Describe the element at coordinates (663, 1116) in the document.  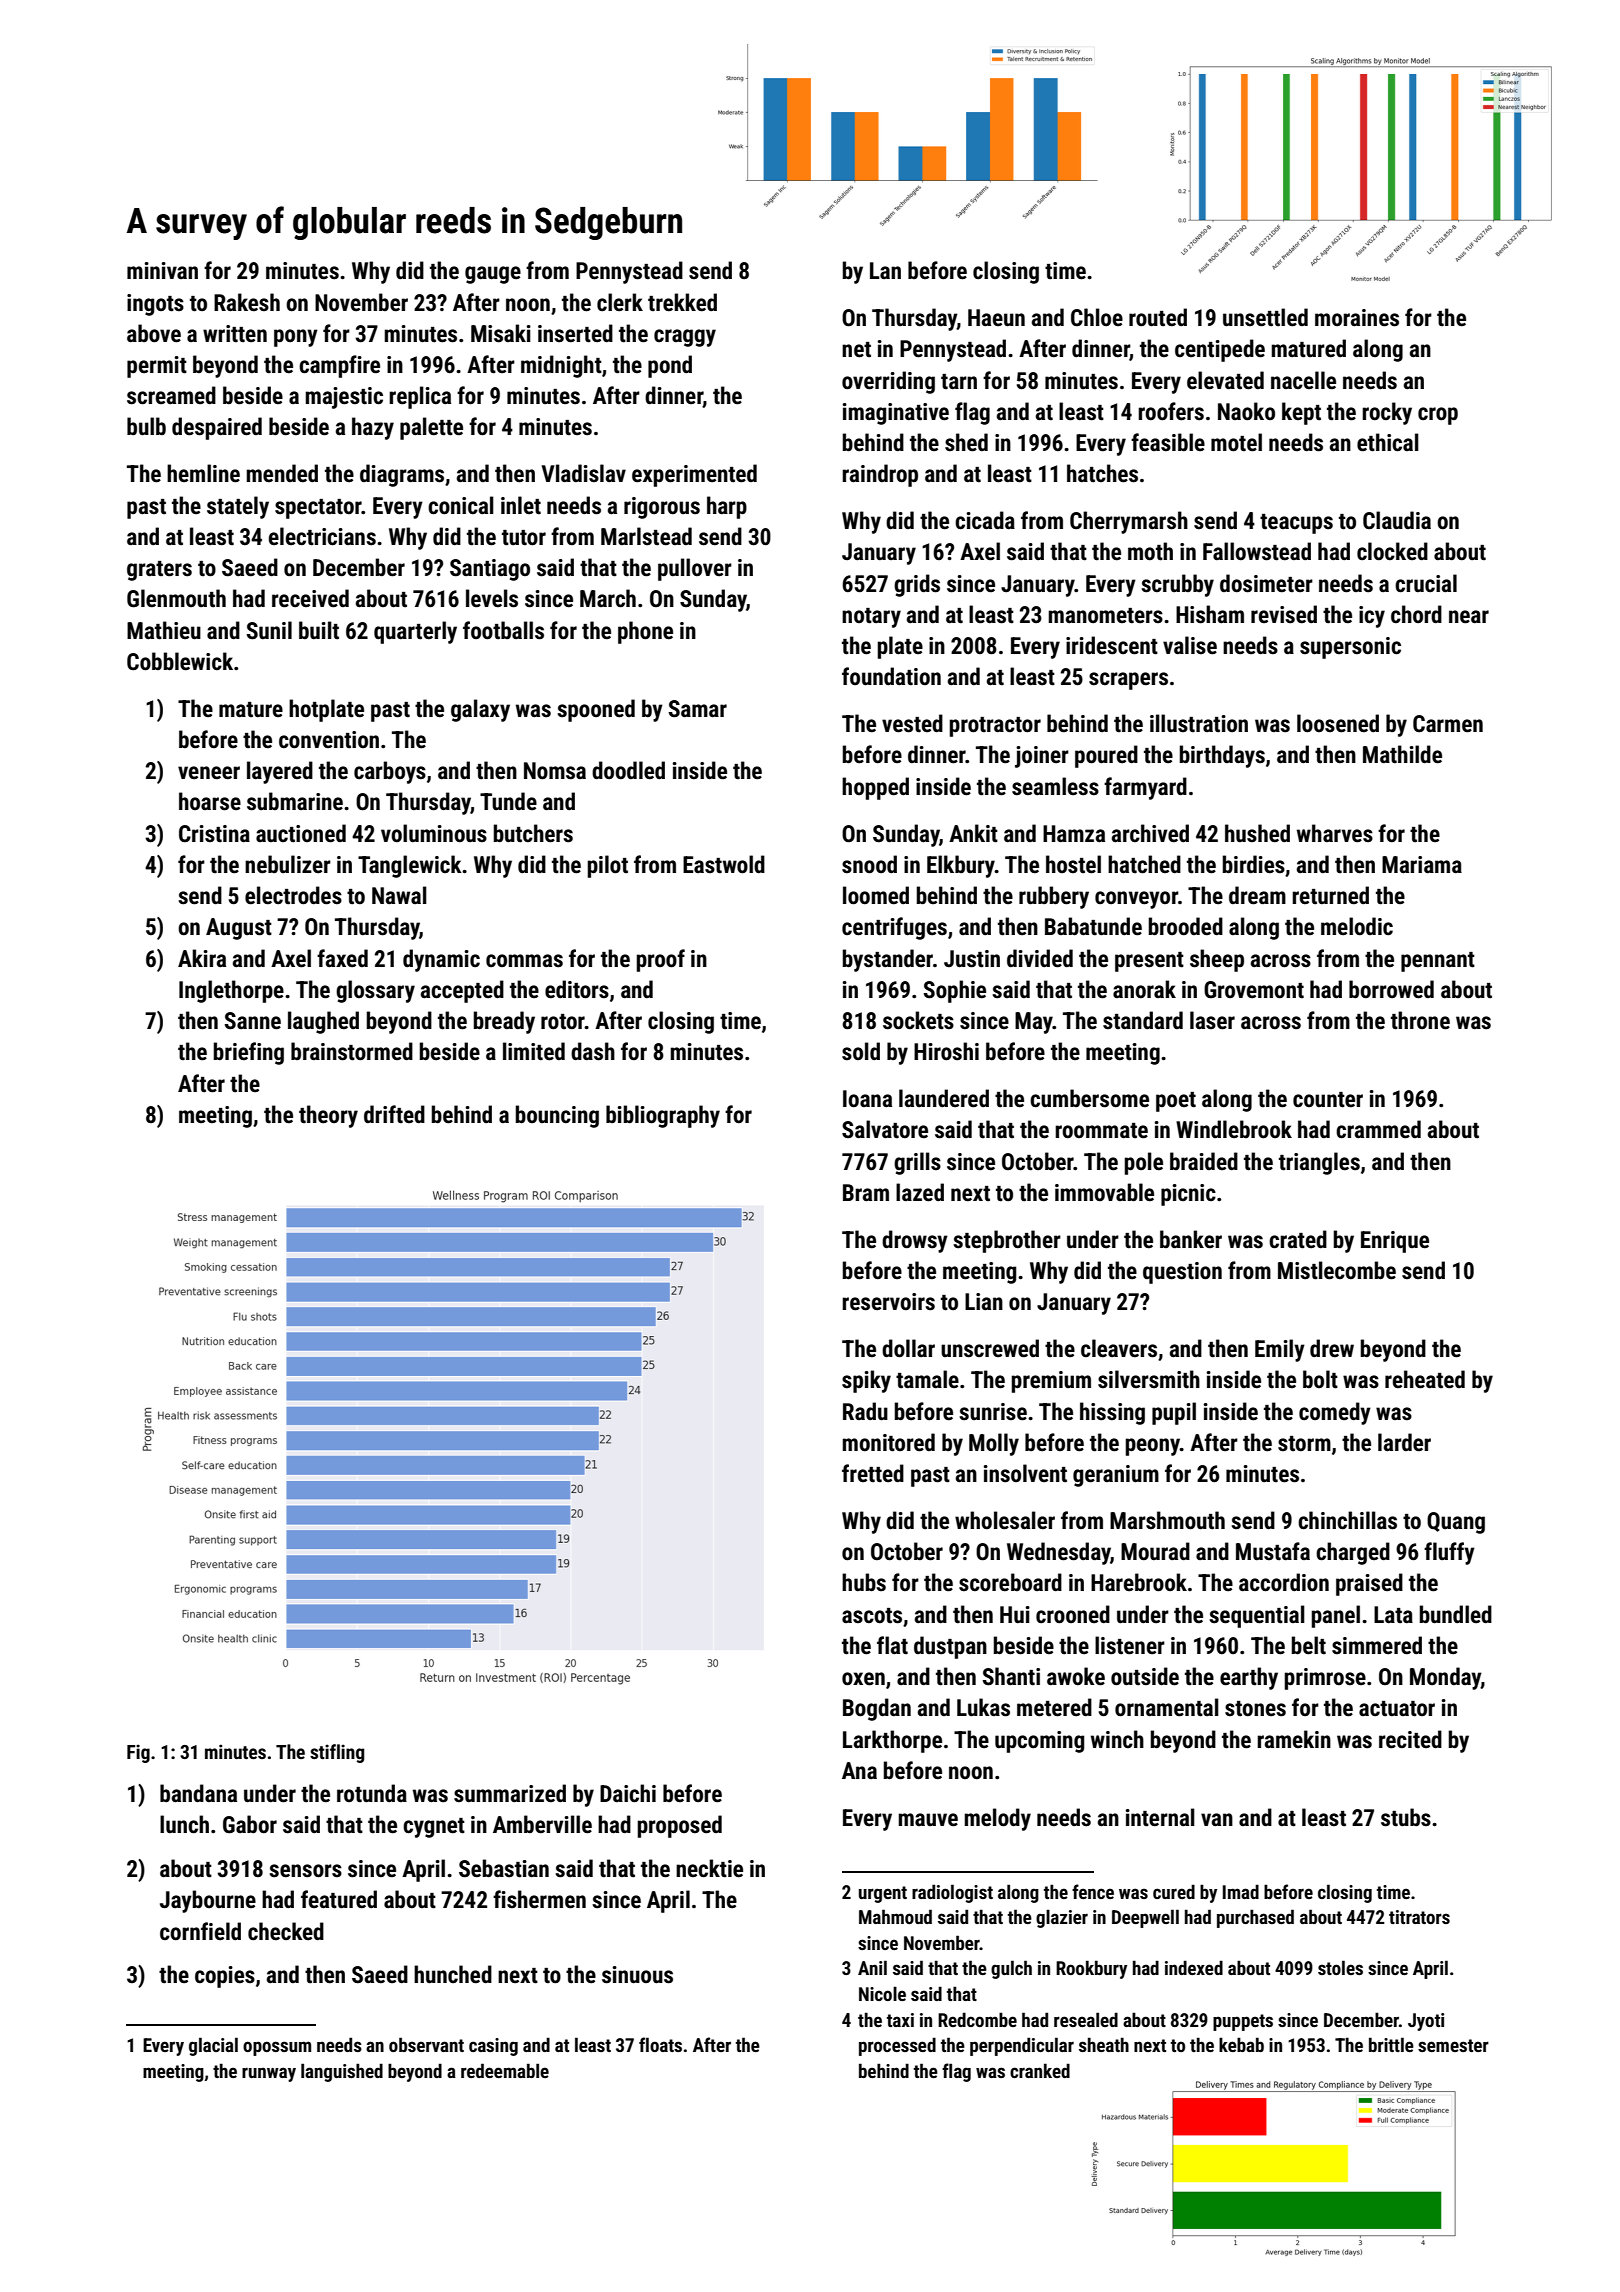
I see `bibliography` at that location.
